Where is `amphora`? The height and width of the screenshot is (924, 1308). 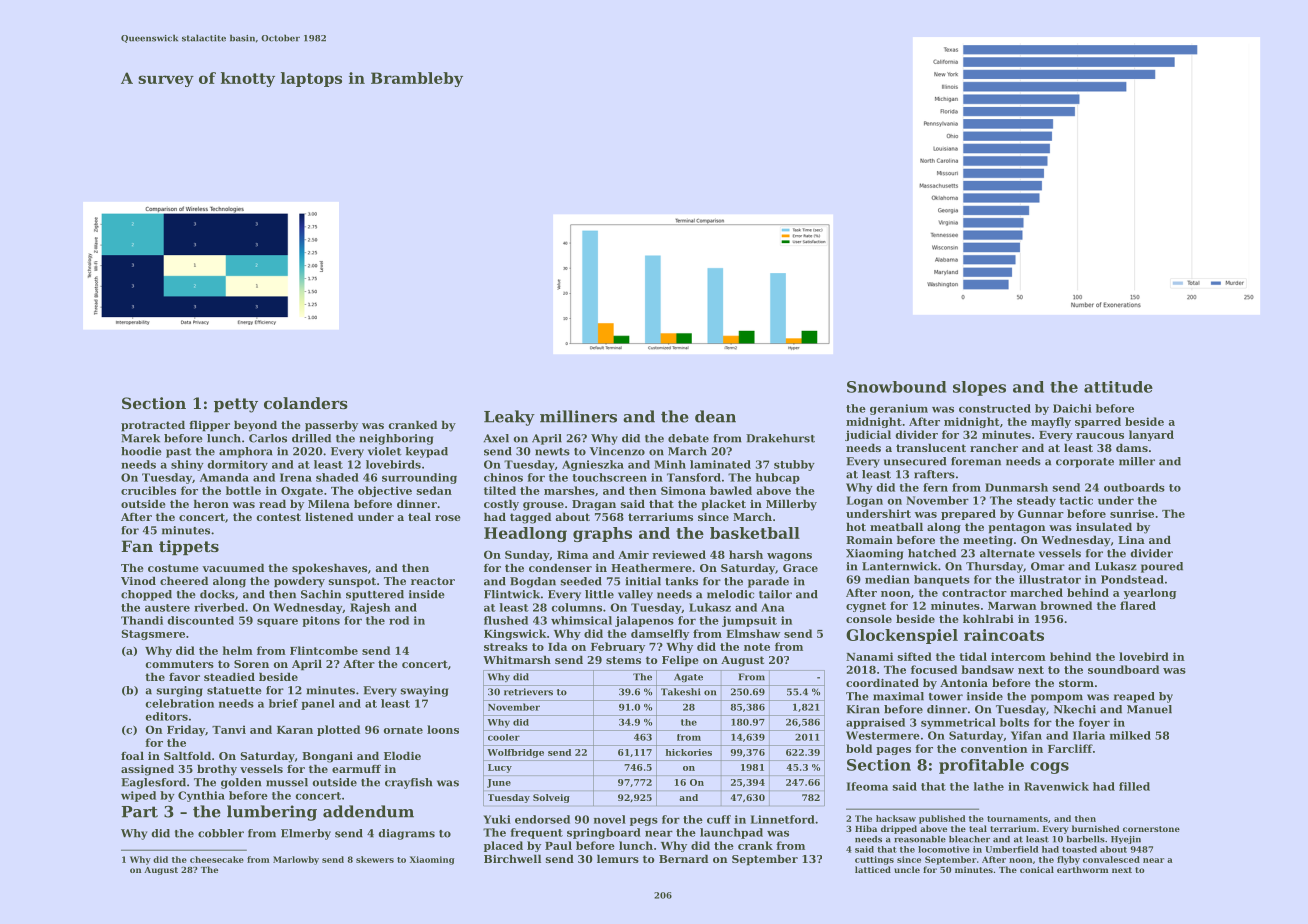
amphora is located at coordinates (246, 452).
